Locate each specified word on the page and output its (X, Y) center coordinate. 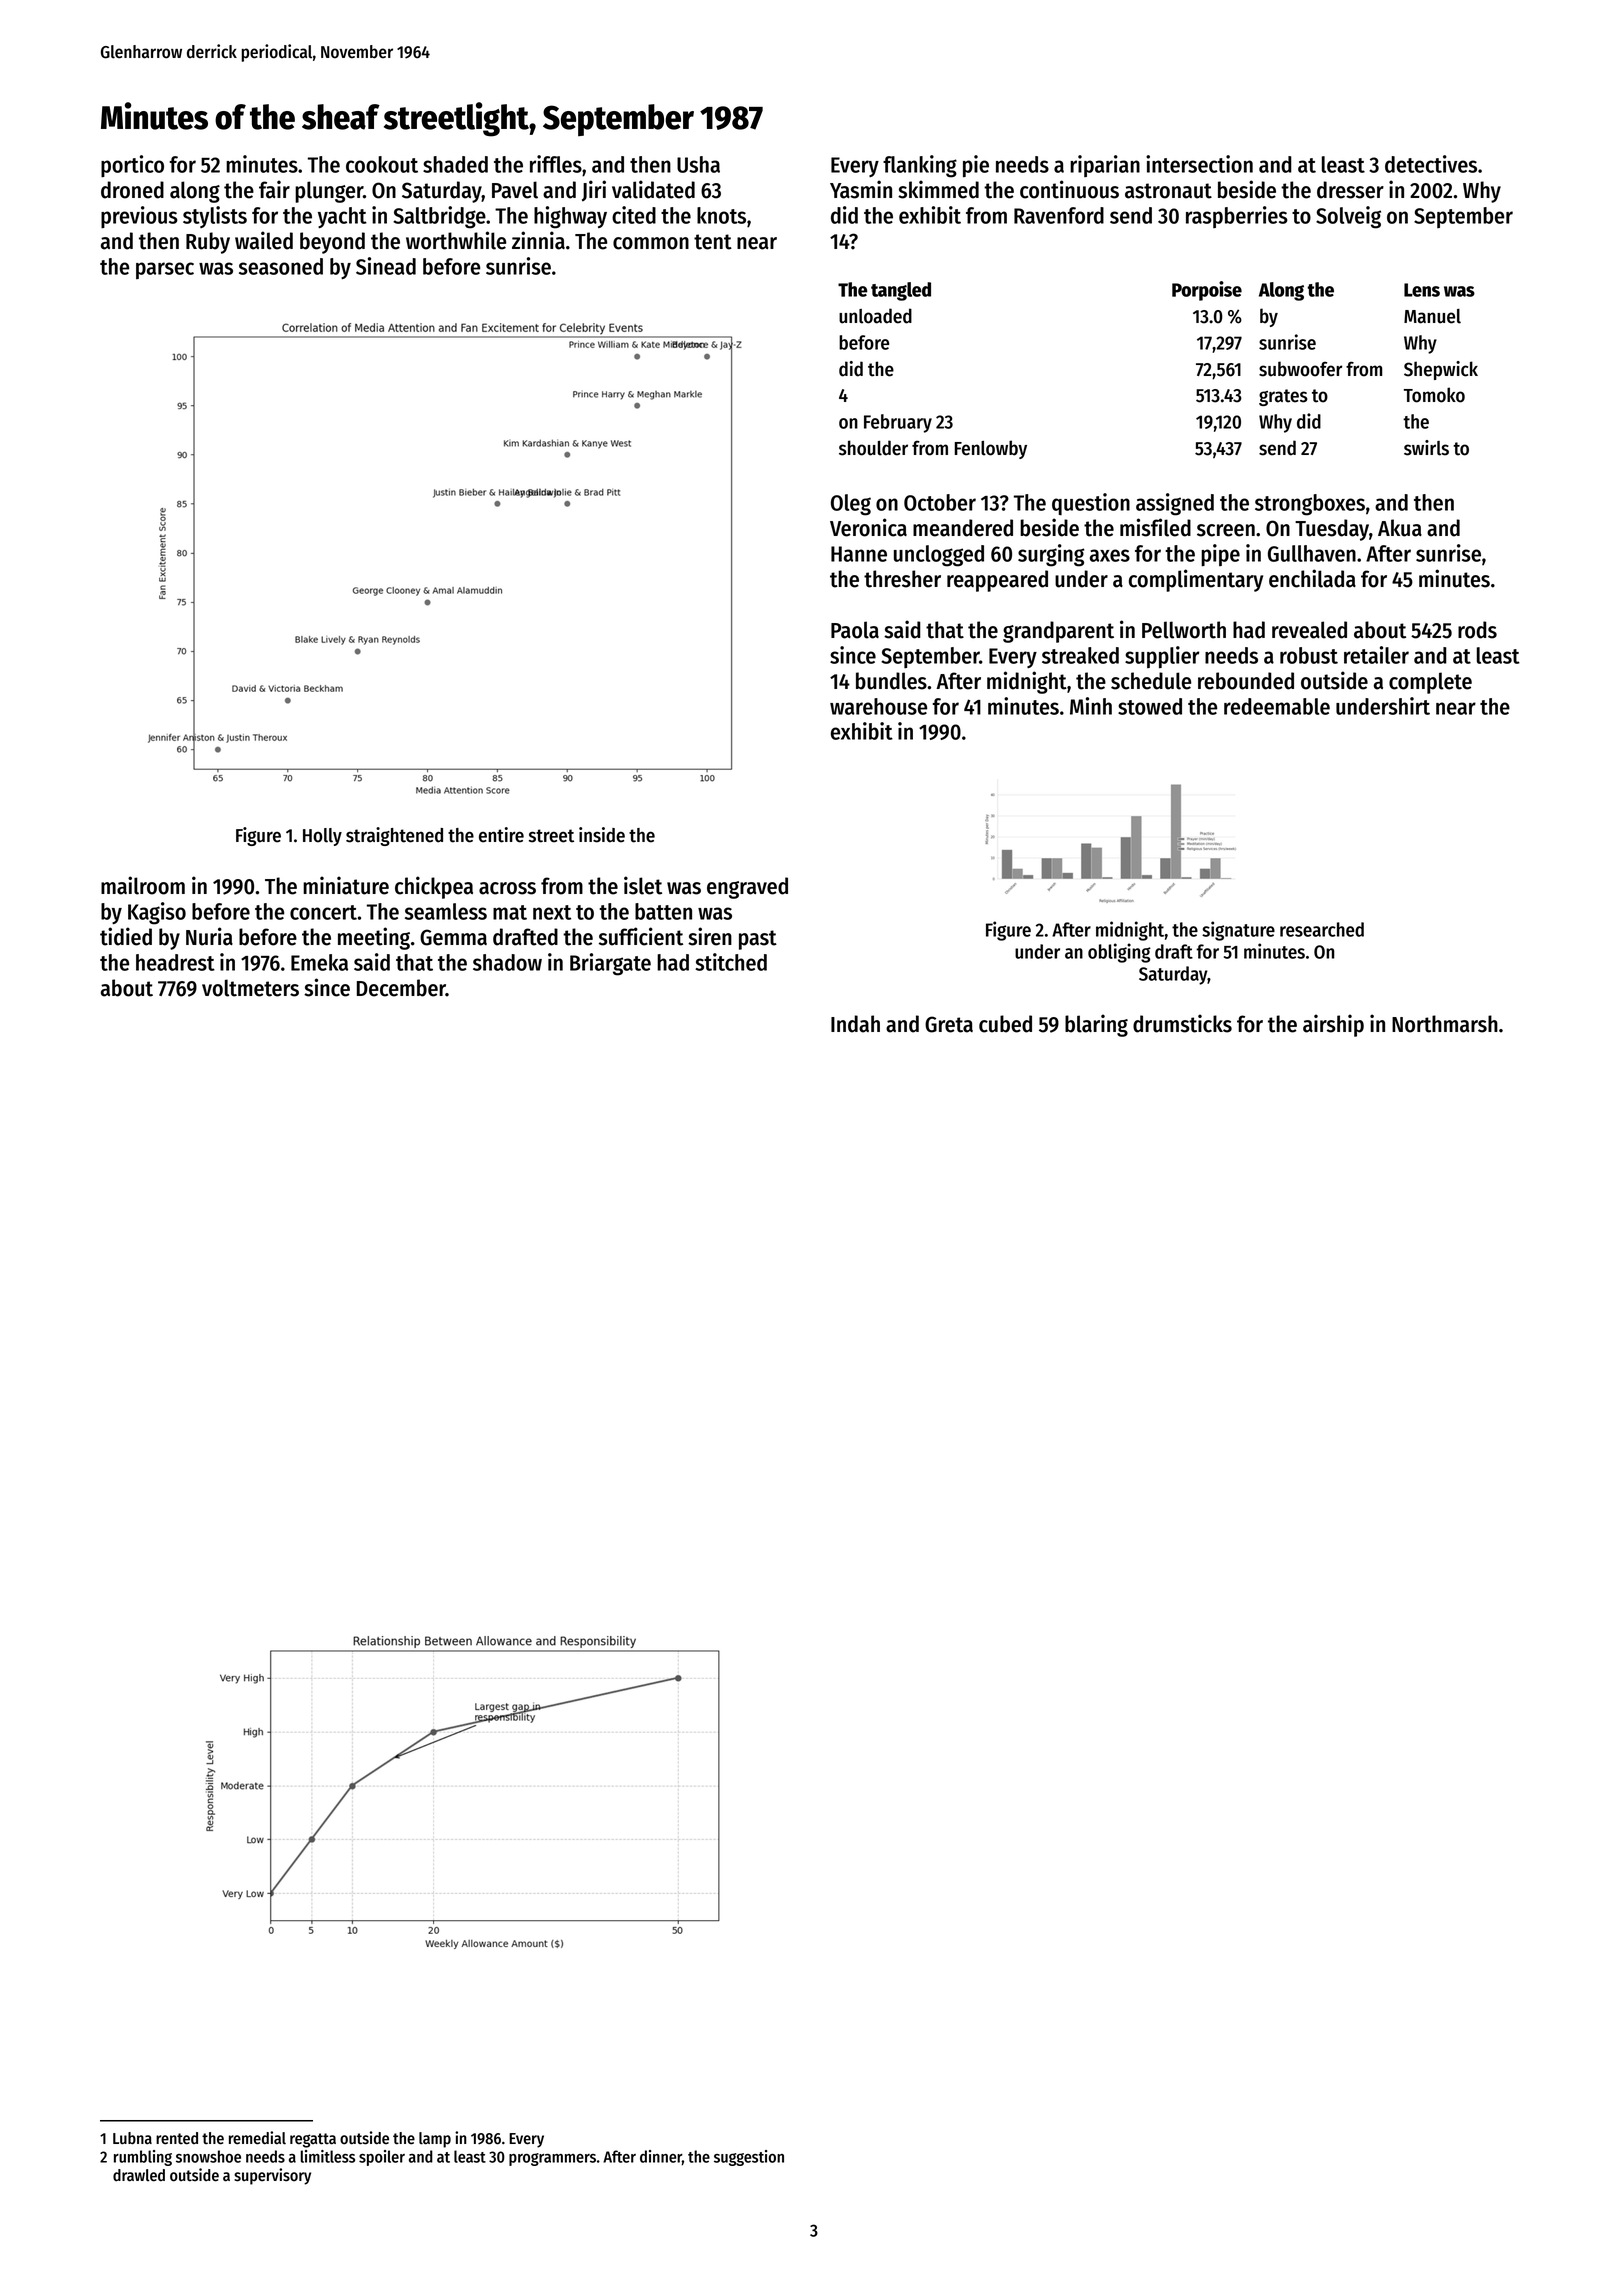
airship (1333, 1025)
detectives (1431, 164)
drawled (139, 2175)
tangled (901, 291)
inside (602, 835)
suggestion (749, 2158)
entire (501, 835)
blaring (1096, 1025)
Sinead (386, 266)
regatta (313, 2140)
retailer (1376, 655)
